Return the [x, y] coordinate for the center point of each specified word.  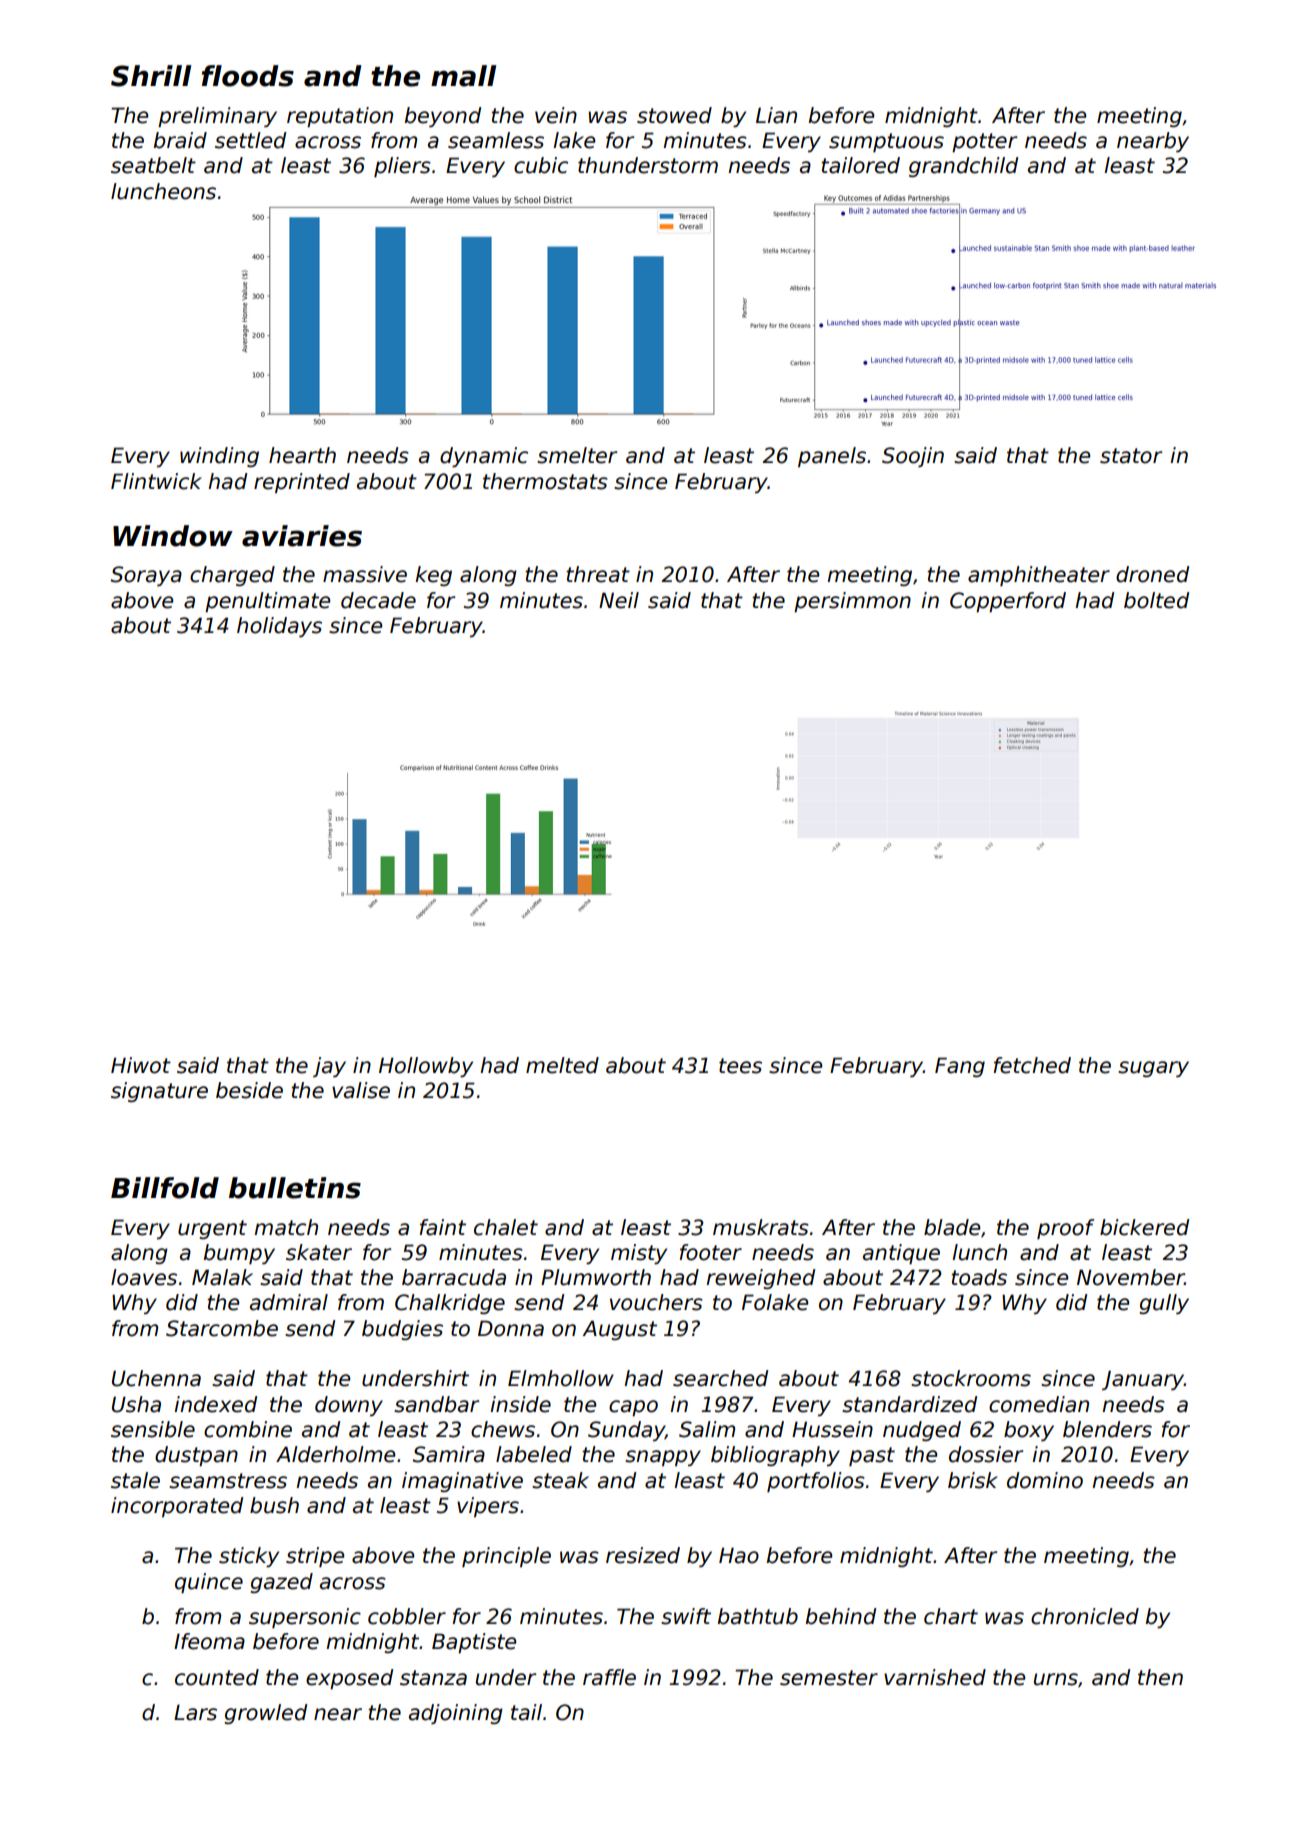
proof [1065, 1229]
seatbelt [153, 165]
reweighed [760, 1279]
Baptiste [474, 1643]
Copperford [1008, 602]
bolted [1156, 600]
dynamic [484, 457]
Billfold [165, 1188]
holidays [279, 627]
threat [598, 574]
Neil [619, 600]
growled [266, 1714]
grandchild [963, 167]
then [1160, 1677]
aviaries [302, 536]
